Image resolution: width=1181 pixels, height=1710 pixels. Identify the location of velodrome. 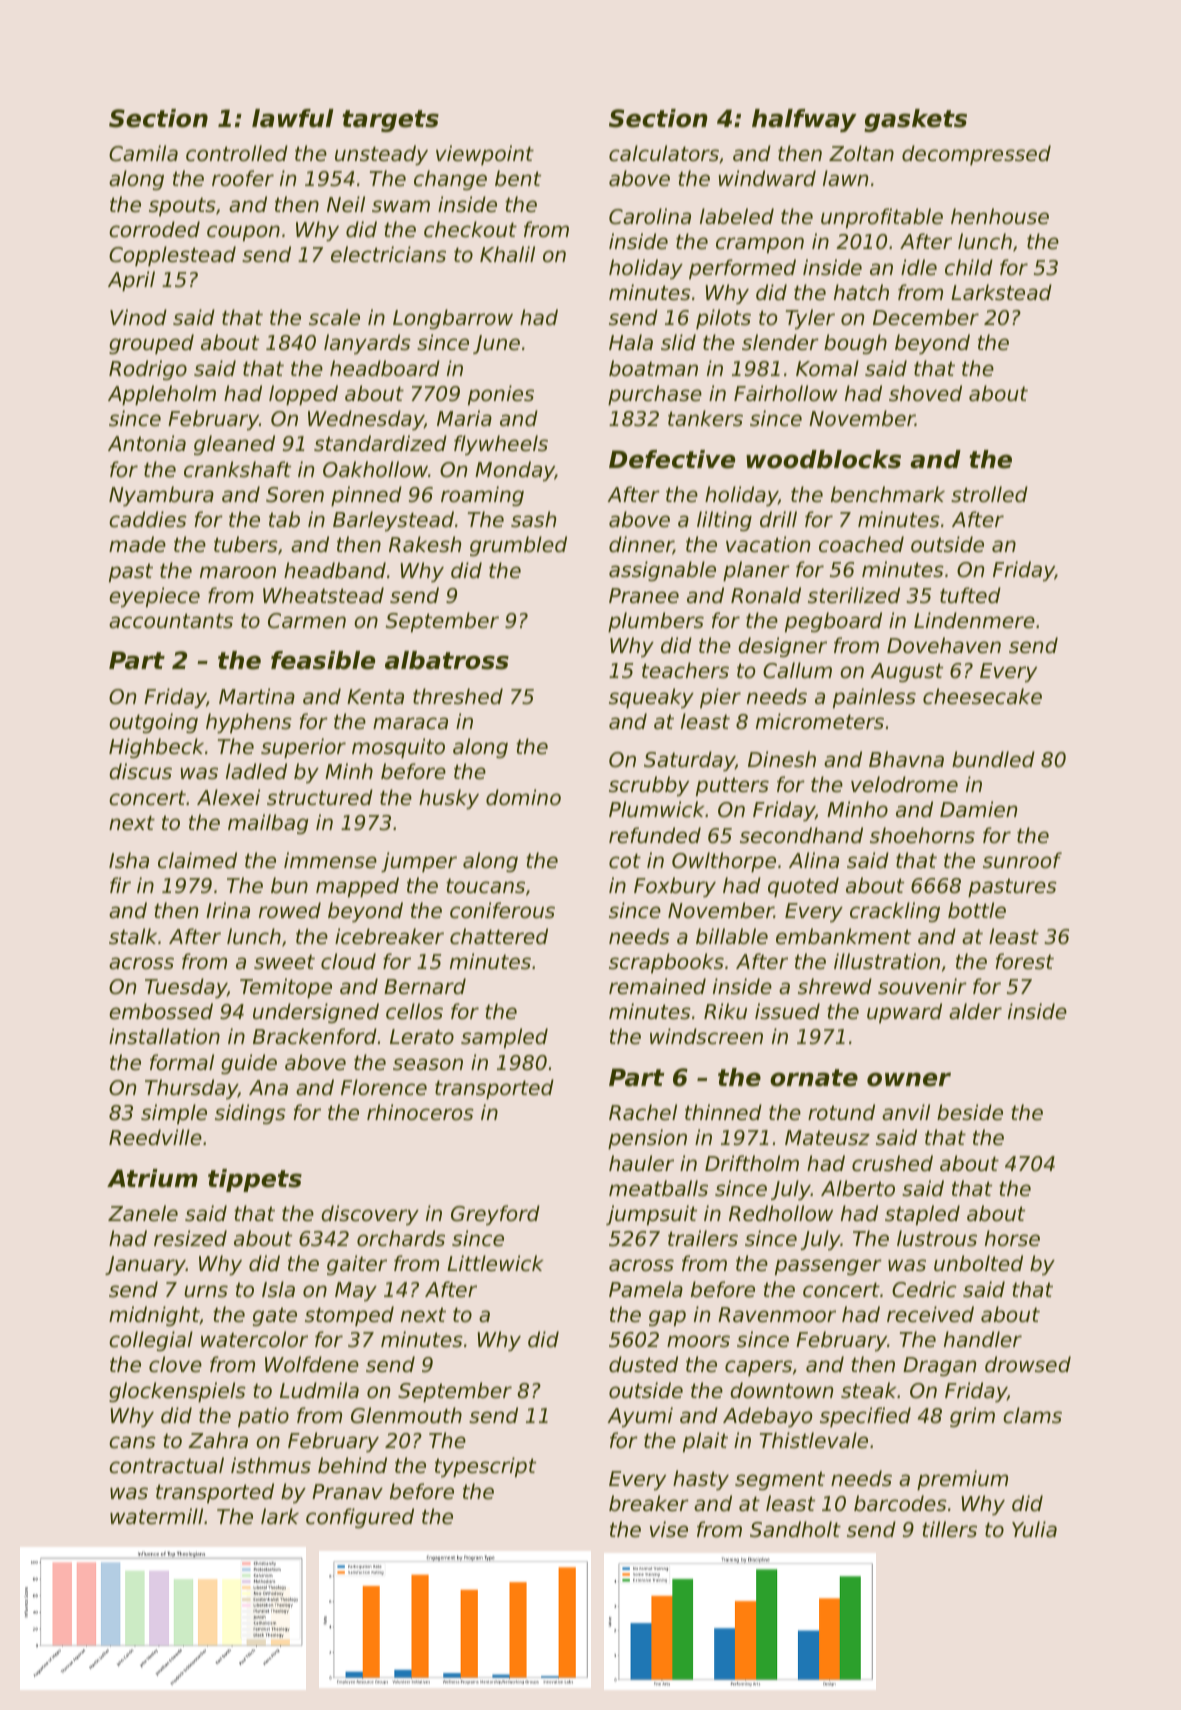
(904, 784).
